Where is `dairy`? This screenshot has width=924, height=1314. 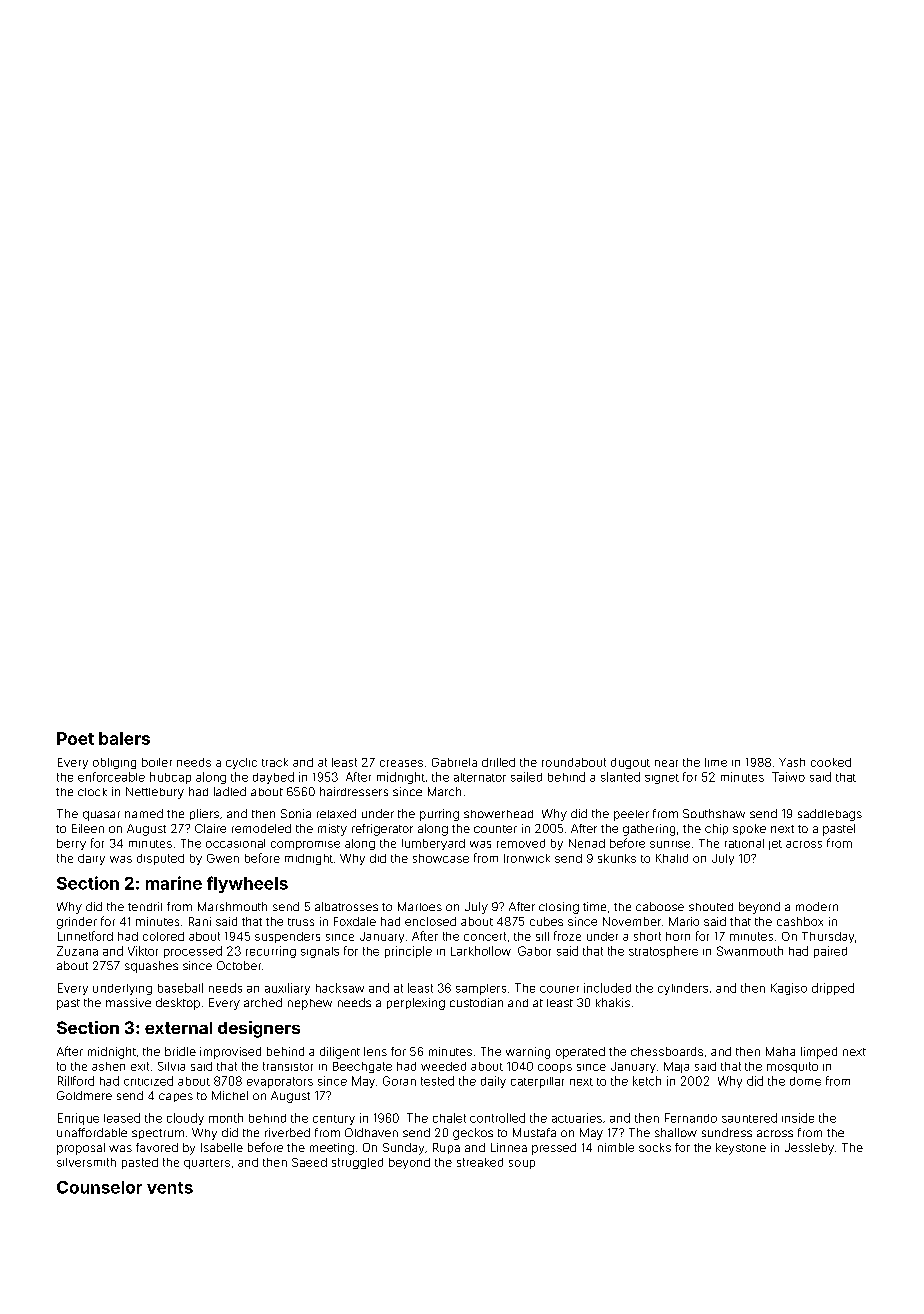 dairy is located at coordinates (91, 859).
